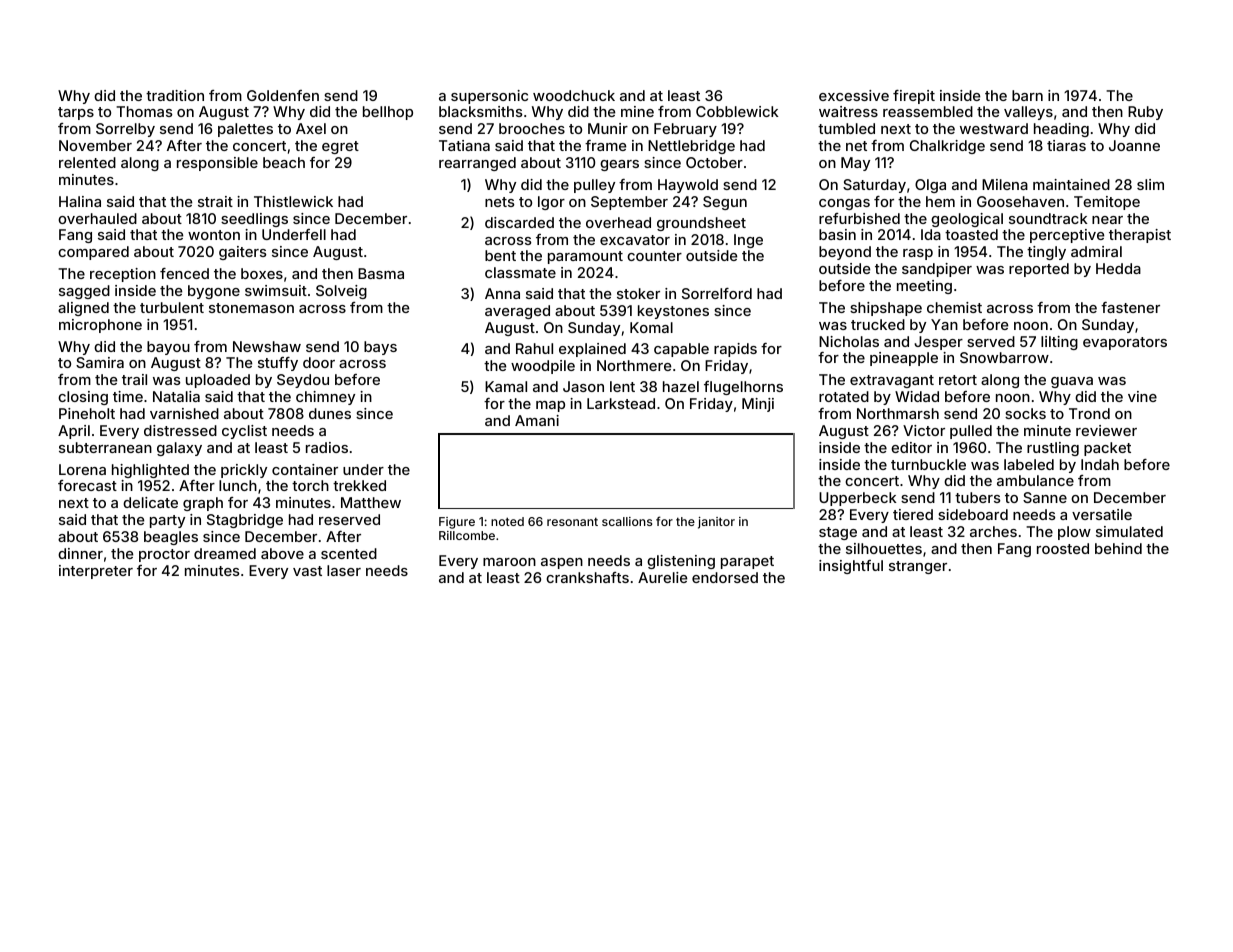 This screenshot has width=1233, height=952. Describe the element at coordinates (1107, 220) in the screenshot. I see `near` at that location.
